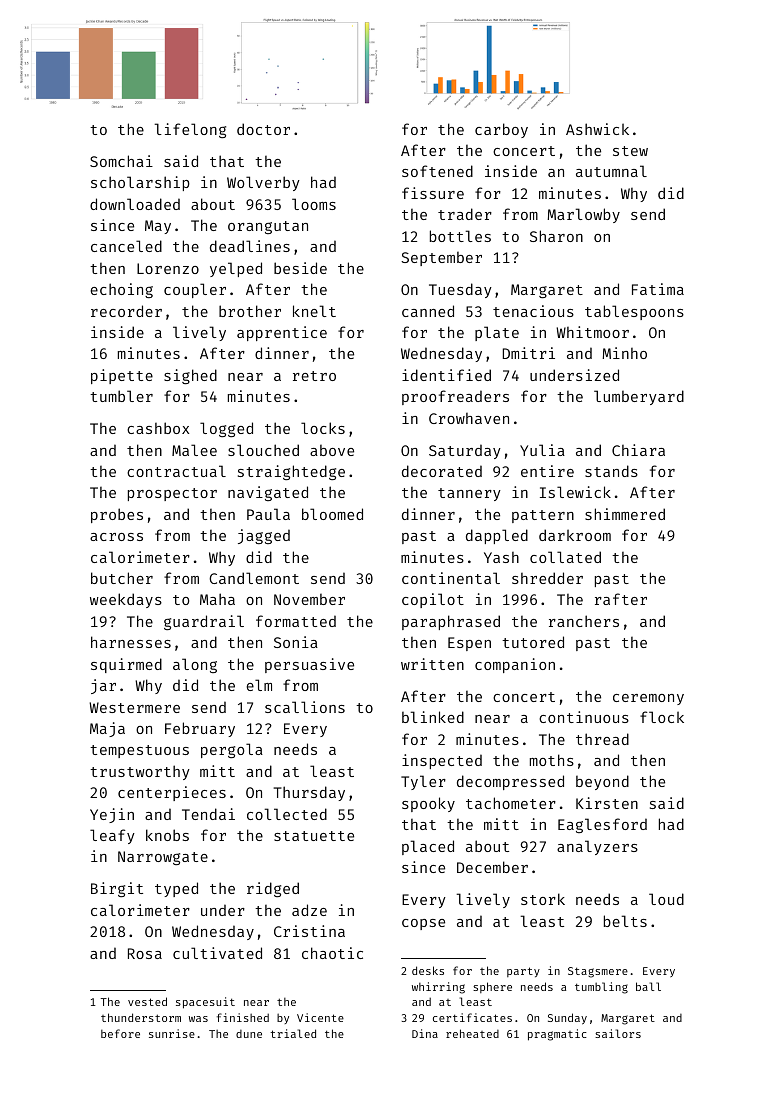 Image resolution: width=777 pixels, height=1103 pixels. Describe the element at coordinates (472, 1033) in the document. I see `reheated` at that location.
